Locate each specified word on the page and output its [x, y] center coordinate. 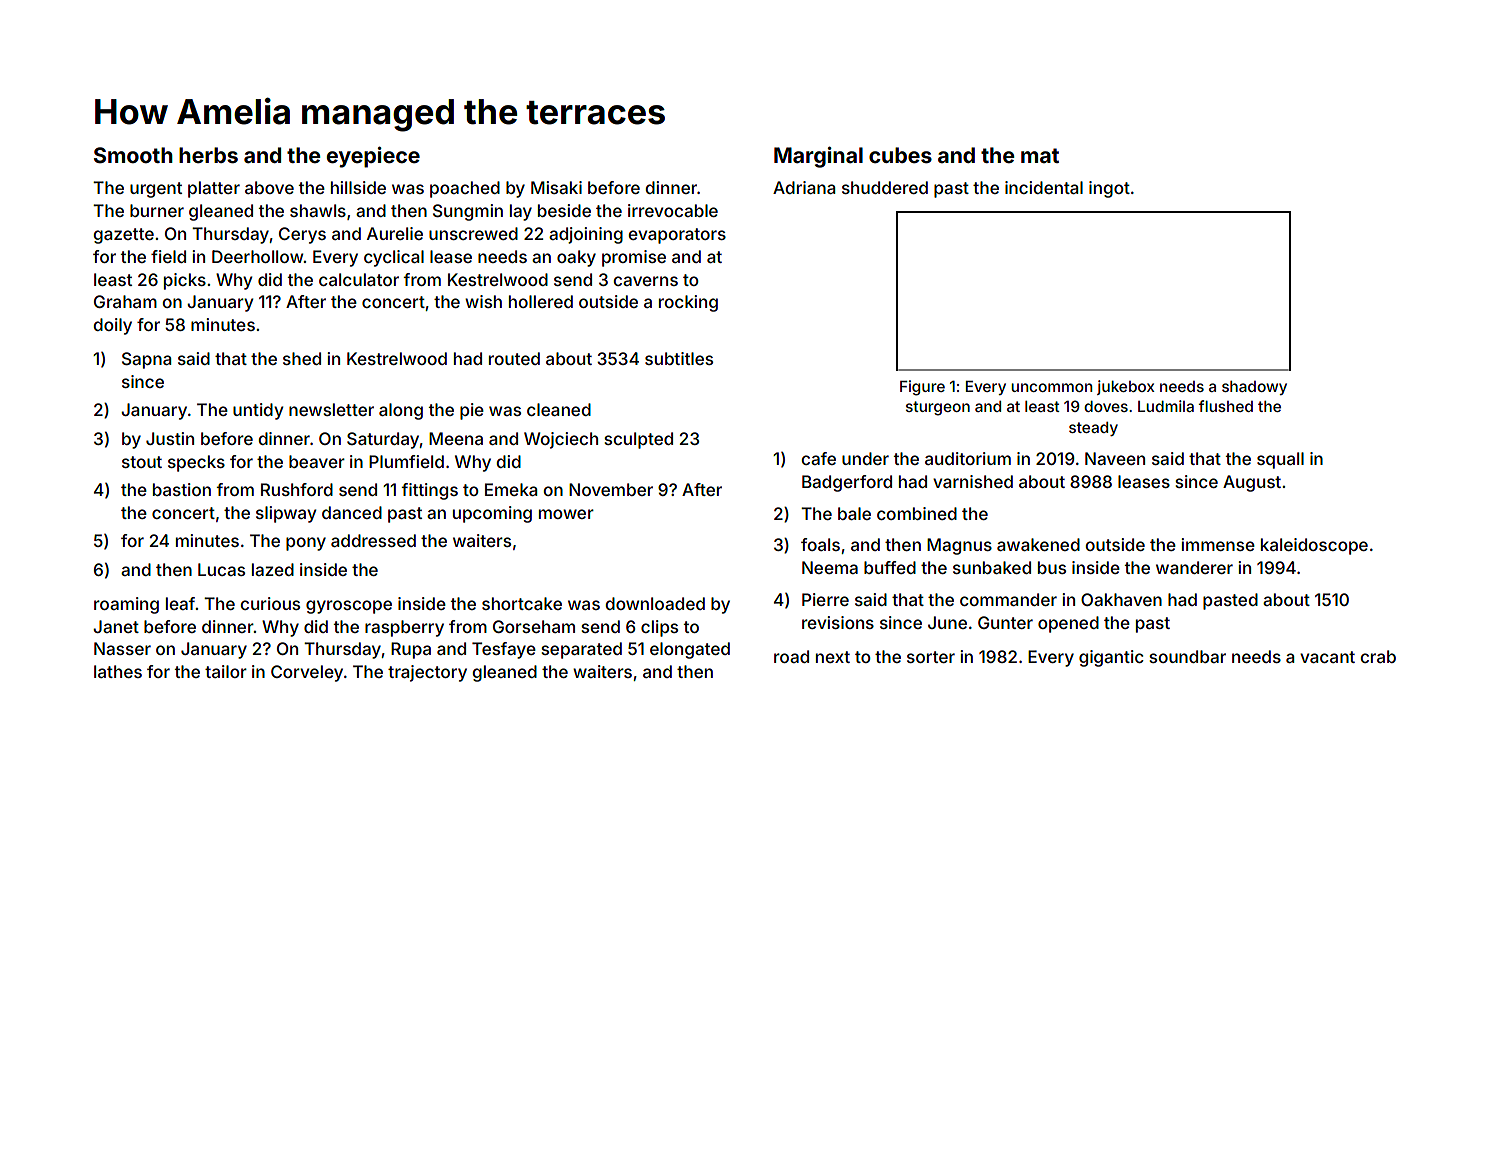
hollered [541, 301]
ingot [1109, 189]
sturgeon [938, 408]
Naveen [1115, 458]
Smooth [133, 155]
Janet [116, 626]
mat [1040, 155]
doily [112, 326]
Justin [170, 438]
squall [1280, 460]
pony [306, 544]
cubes [900, 155]
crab [1378, 656]
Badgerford [847, 483]
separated [581, 650]
